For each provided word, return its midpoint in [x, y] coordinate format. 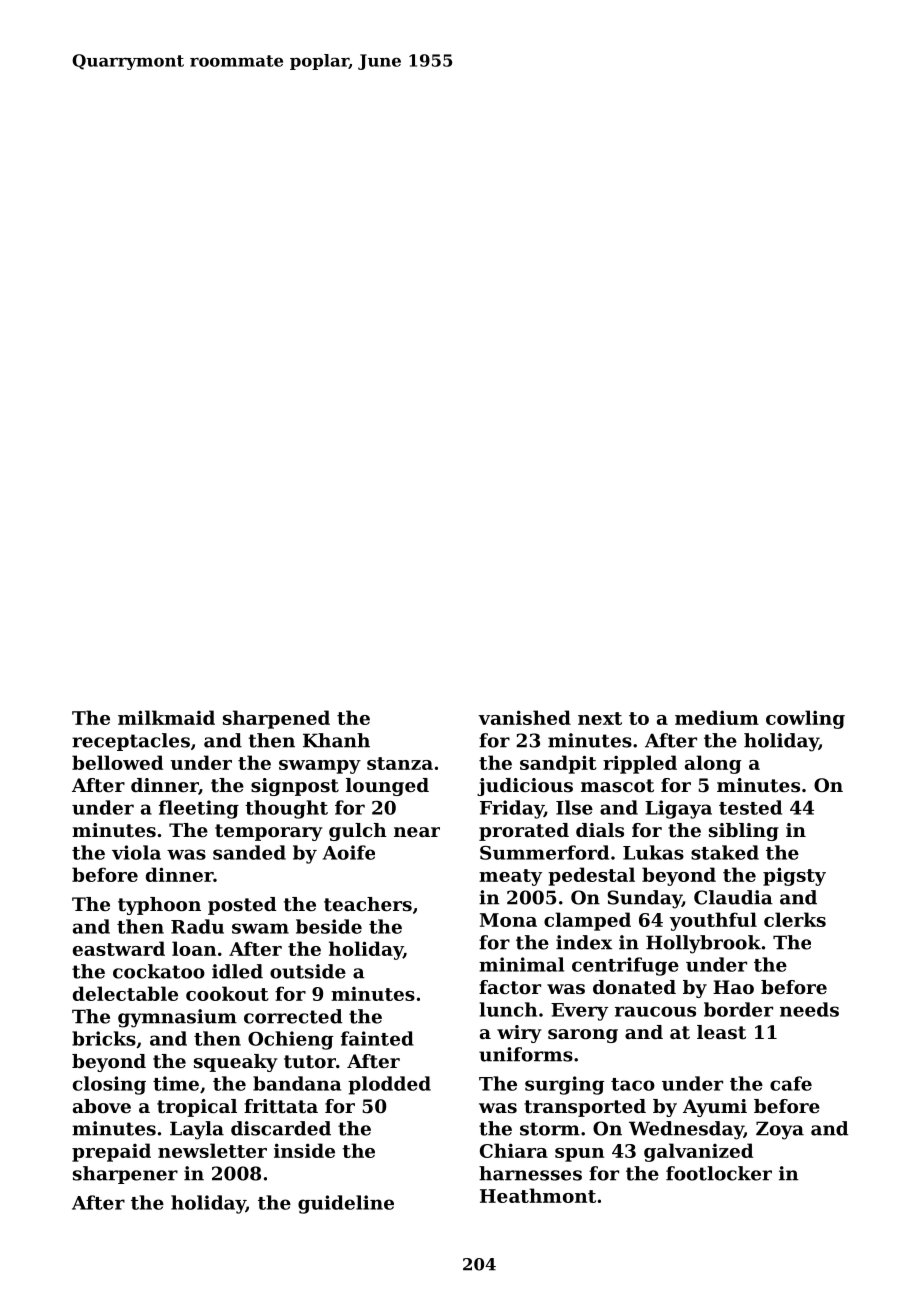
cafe [791, 1083]
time [176, 1083]
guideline [346, 1204]
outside [308, 971]
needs [809, 1009]
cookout [227, 993]
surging [565, 1085]
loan [194, 948]
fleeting [199, 809]
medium [717, 717]
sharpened [276, 719]
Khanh [336, 740]
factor [510, 987]
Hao [733, 987]
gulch [358, 832]
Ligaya [678, 809]
